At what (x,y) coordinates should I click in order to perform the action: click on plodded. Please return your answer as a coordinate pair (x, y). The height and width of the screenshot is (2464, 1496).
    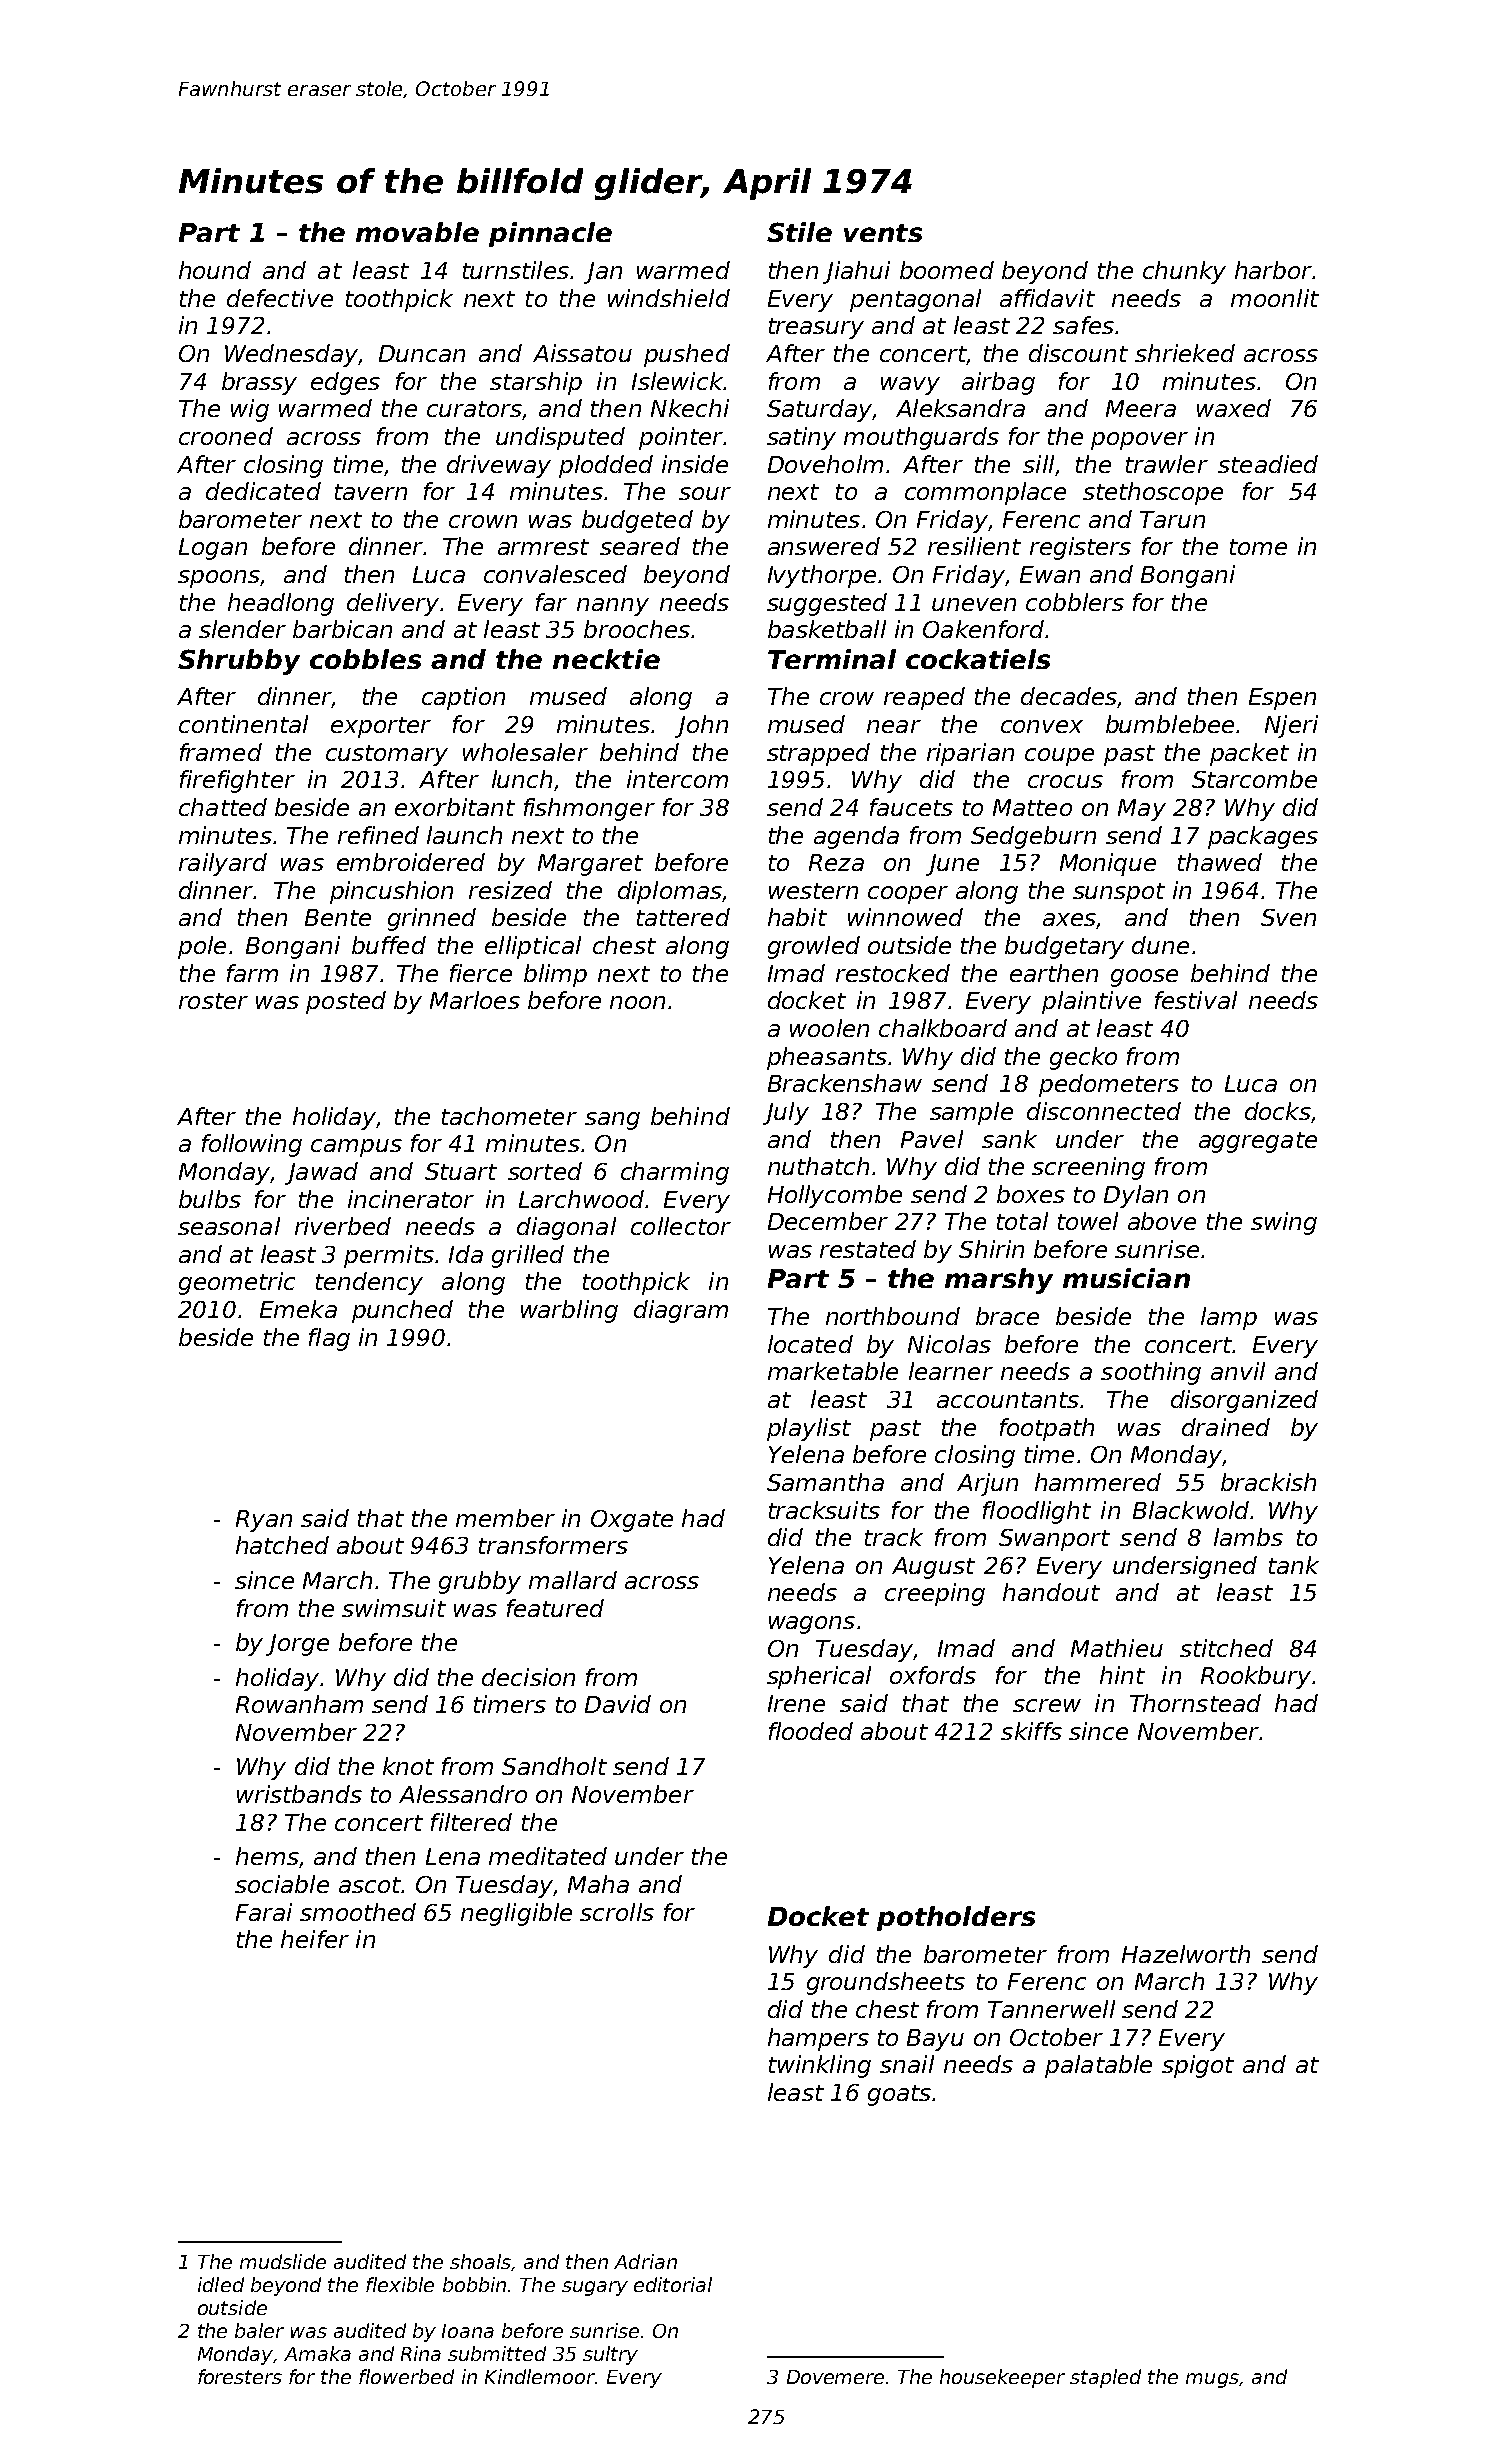
    Looking at the image, I should click on (606, 466).
